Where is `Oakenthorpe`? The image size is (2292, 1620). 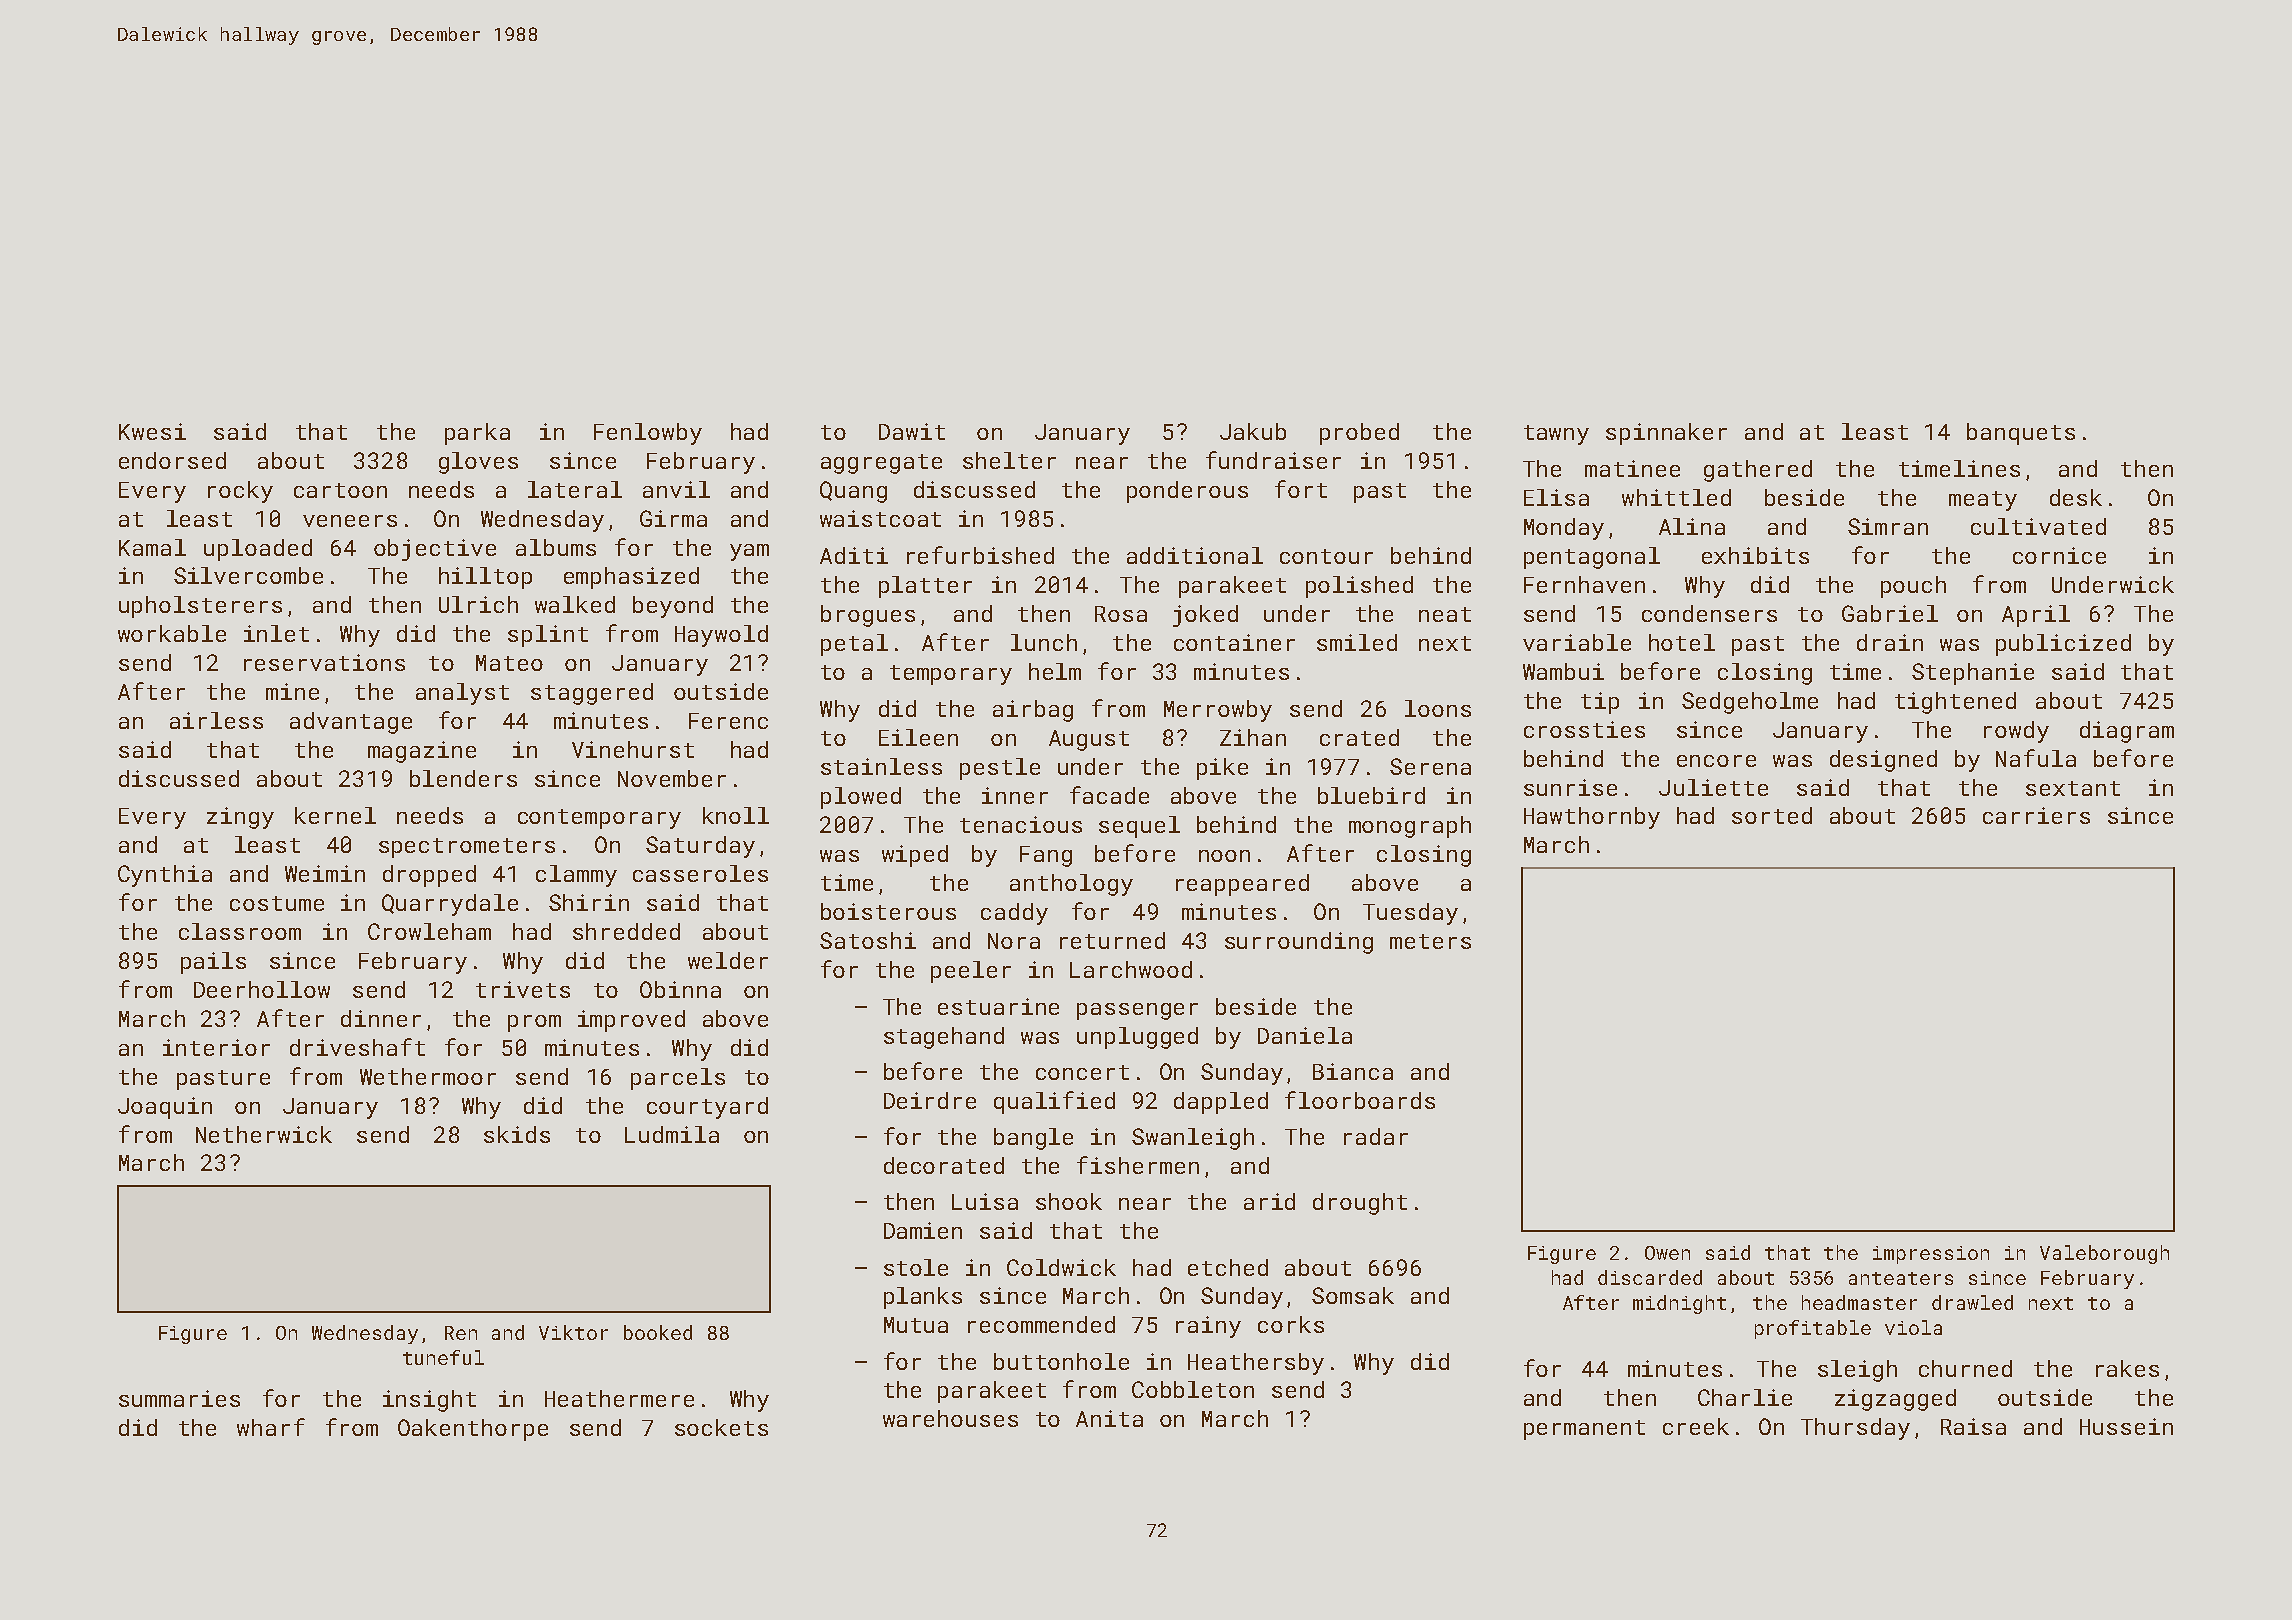 Oakenthorpe is located at coordinates (473, 1430).
